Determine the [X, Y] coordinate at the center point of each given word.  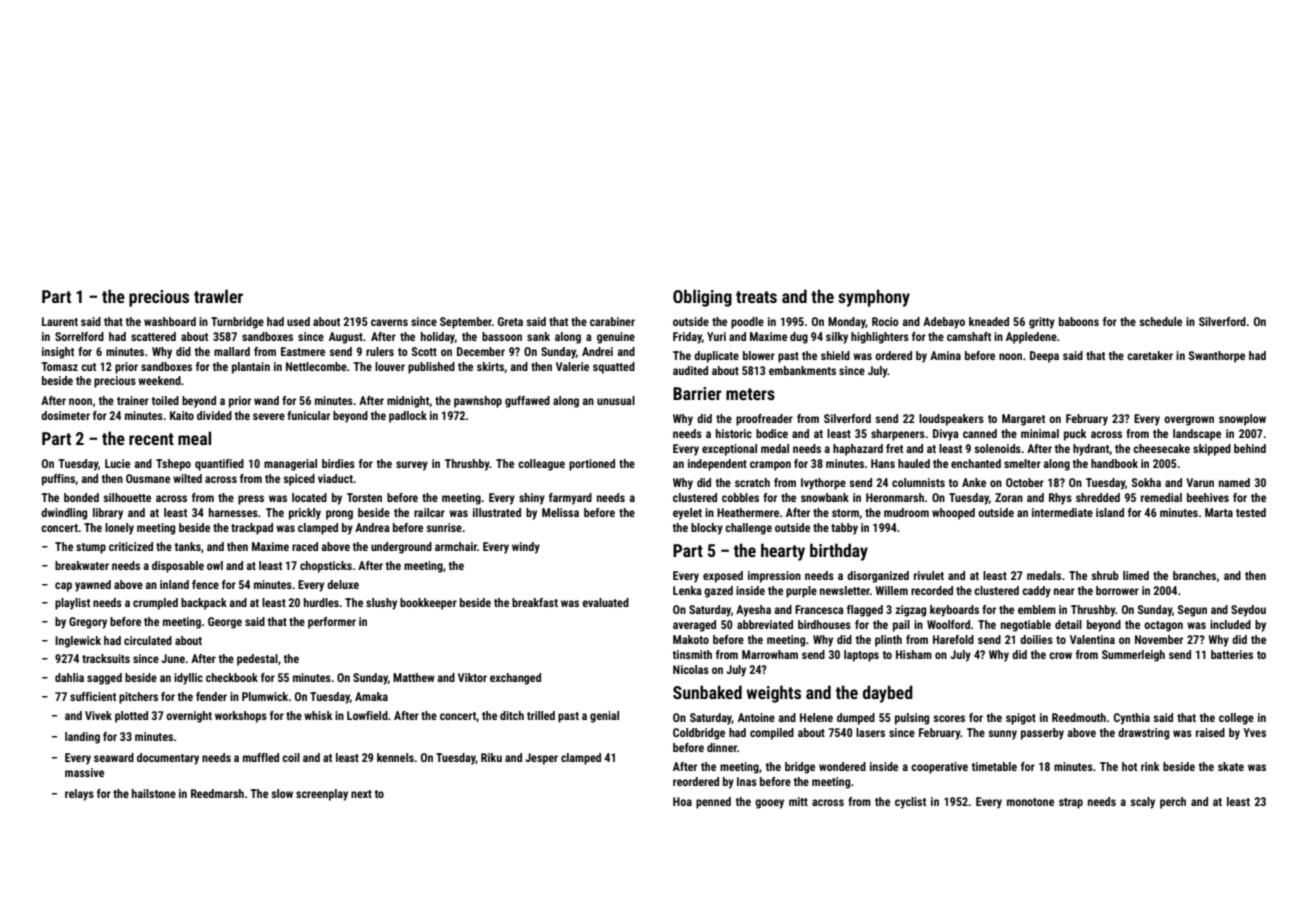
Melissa [560, 512]
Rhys [1060, 499]
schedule [1160, 321]
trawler [218, 296]
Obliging [702, 298]
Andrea [372, 527]
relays [79, 795]
